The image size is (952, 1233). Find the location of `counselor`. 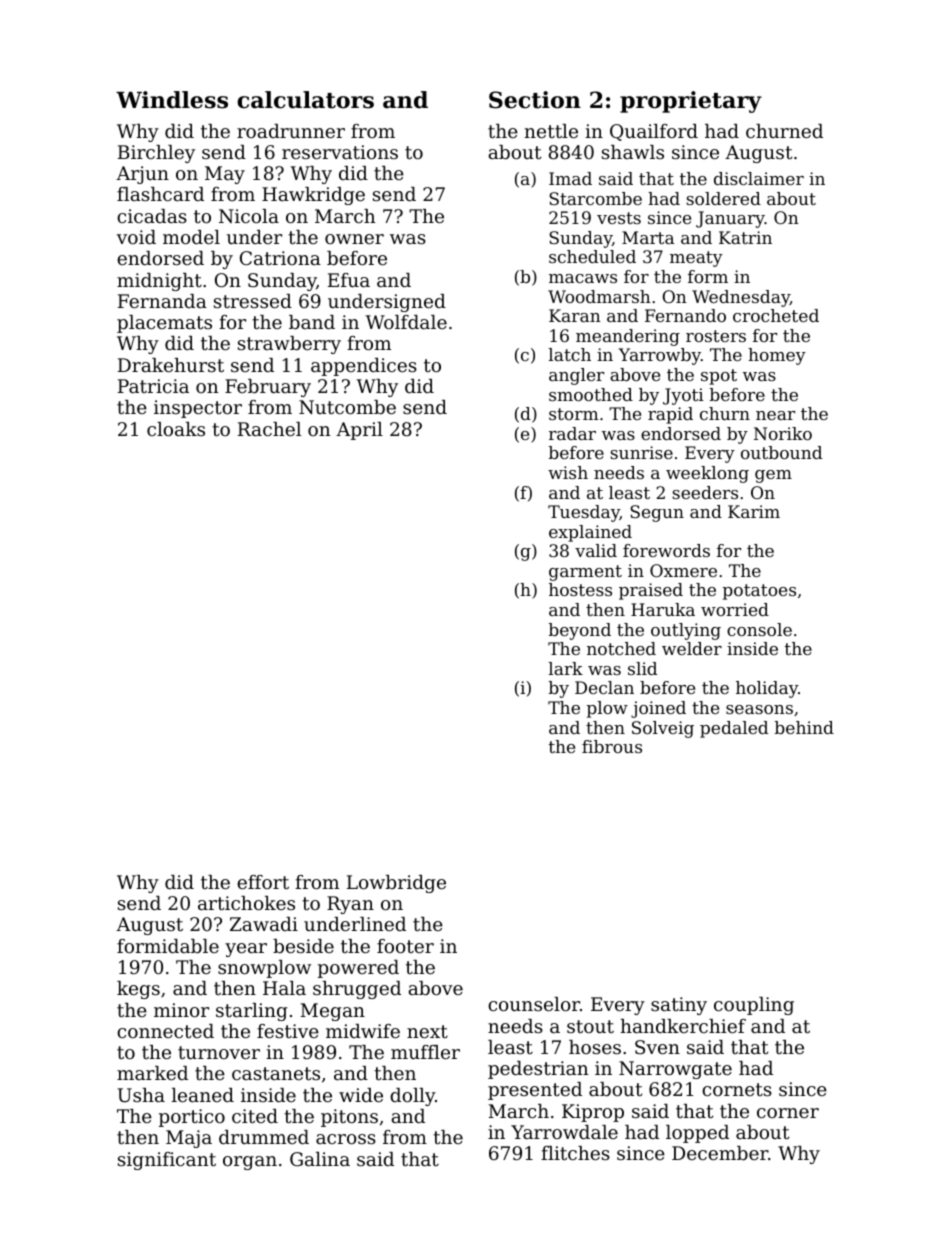

counselor is located at coordinates (534, 1004).
